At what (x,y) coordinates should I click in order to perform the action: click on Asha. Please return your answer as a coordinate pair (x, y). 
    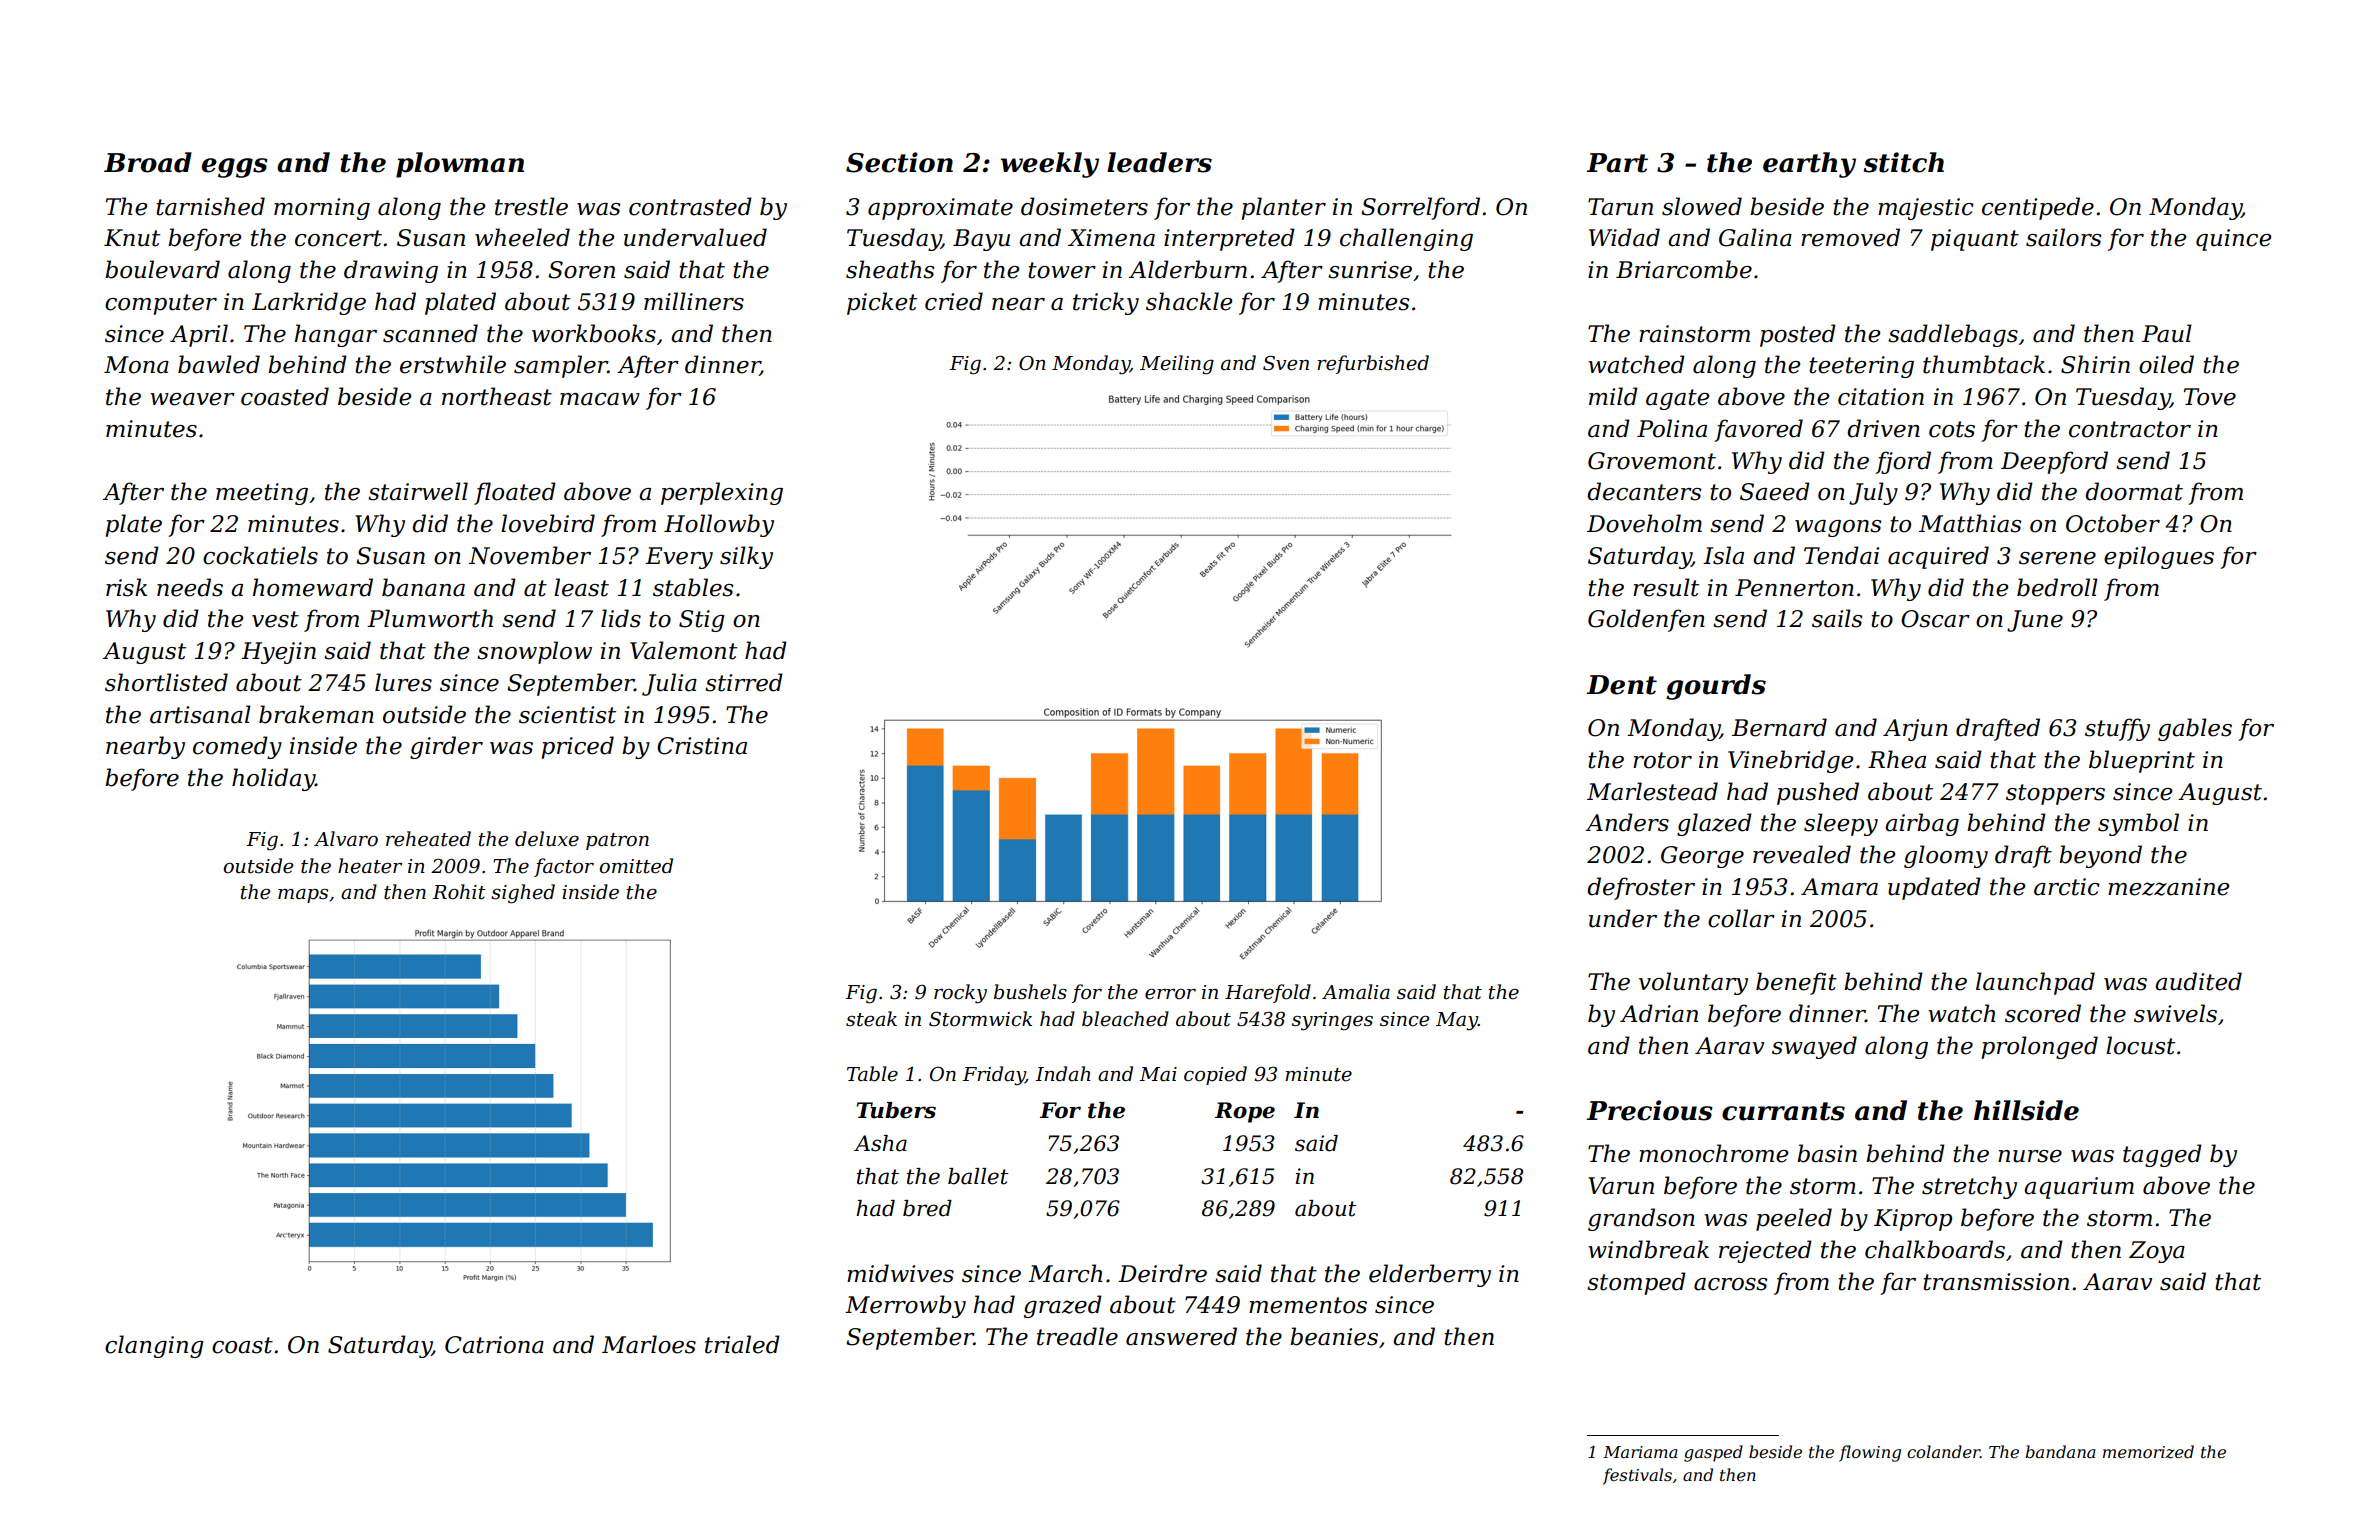
    Looking at the image, I should click on (880, 1143).
